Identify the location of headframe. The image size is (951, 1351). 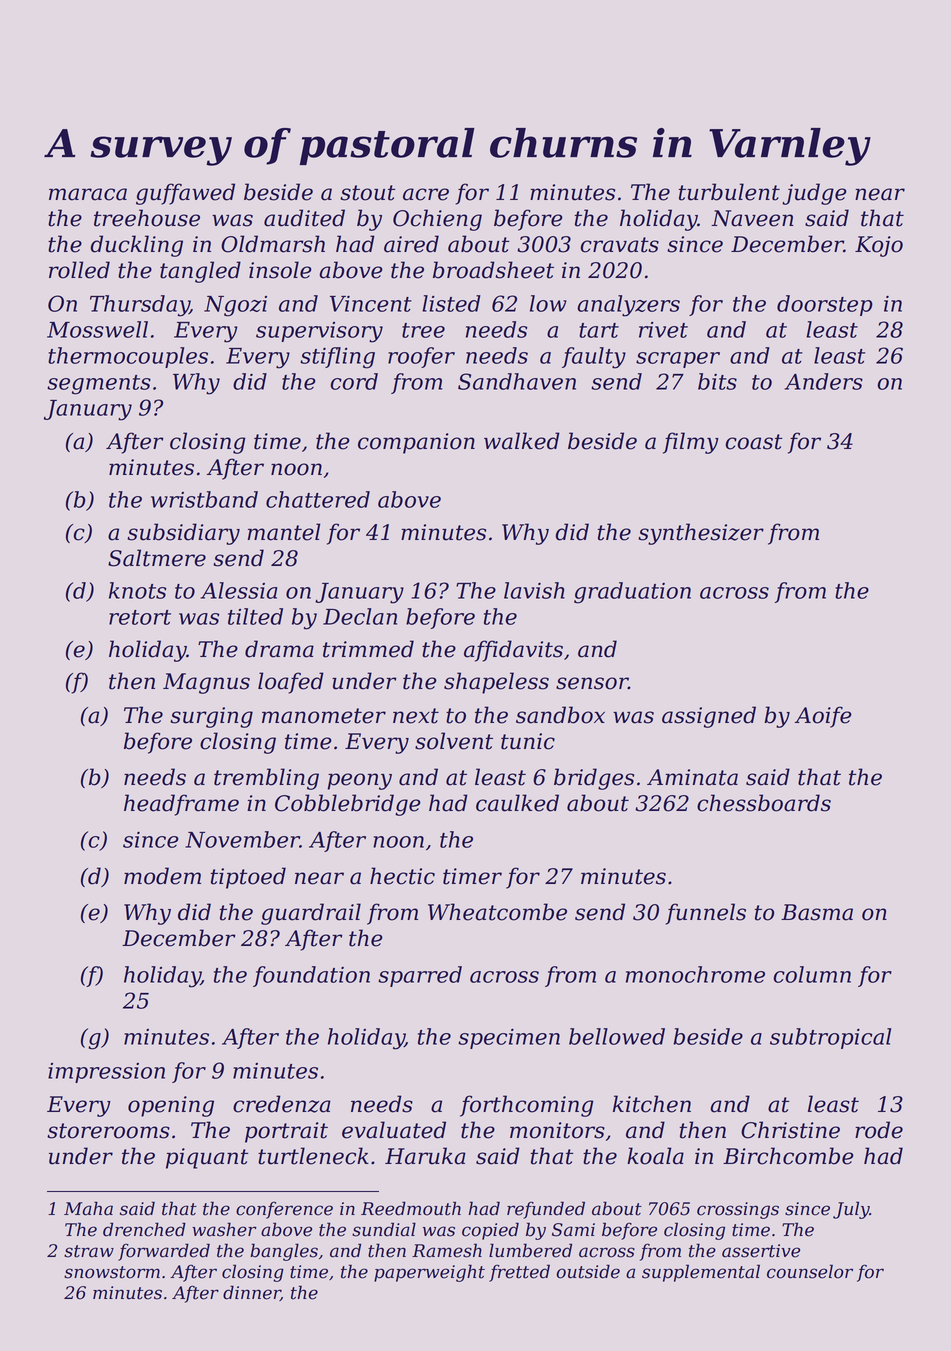
(181, 805).
